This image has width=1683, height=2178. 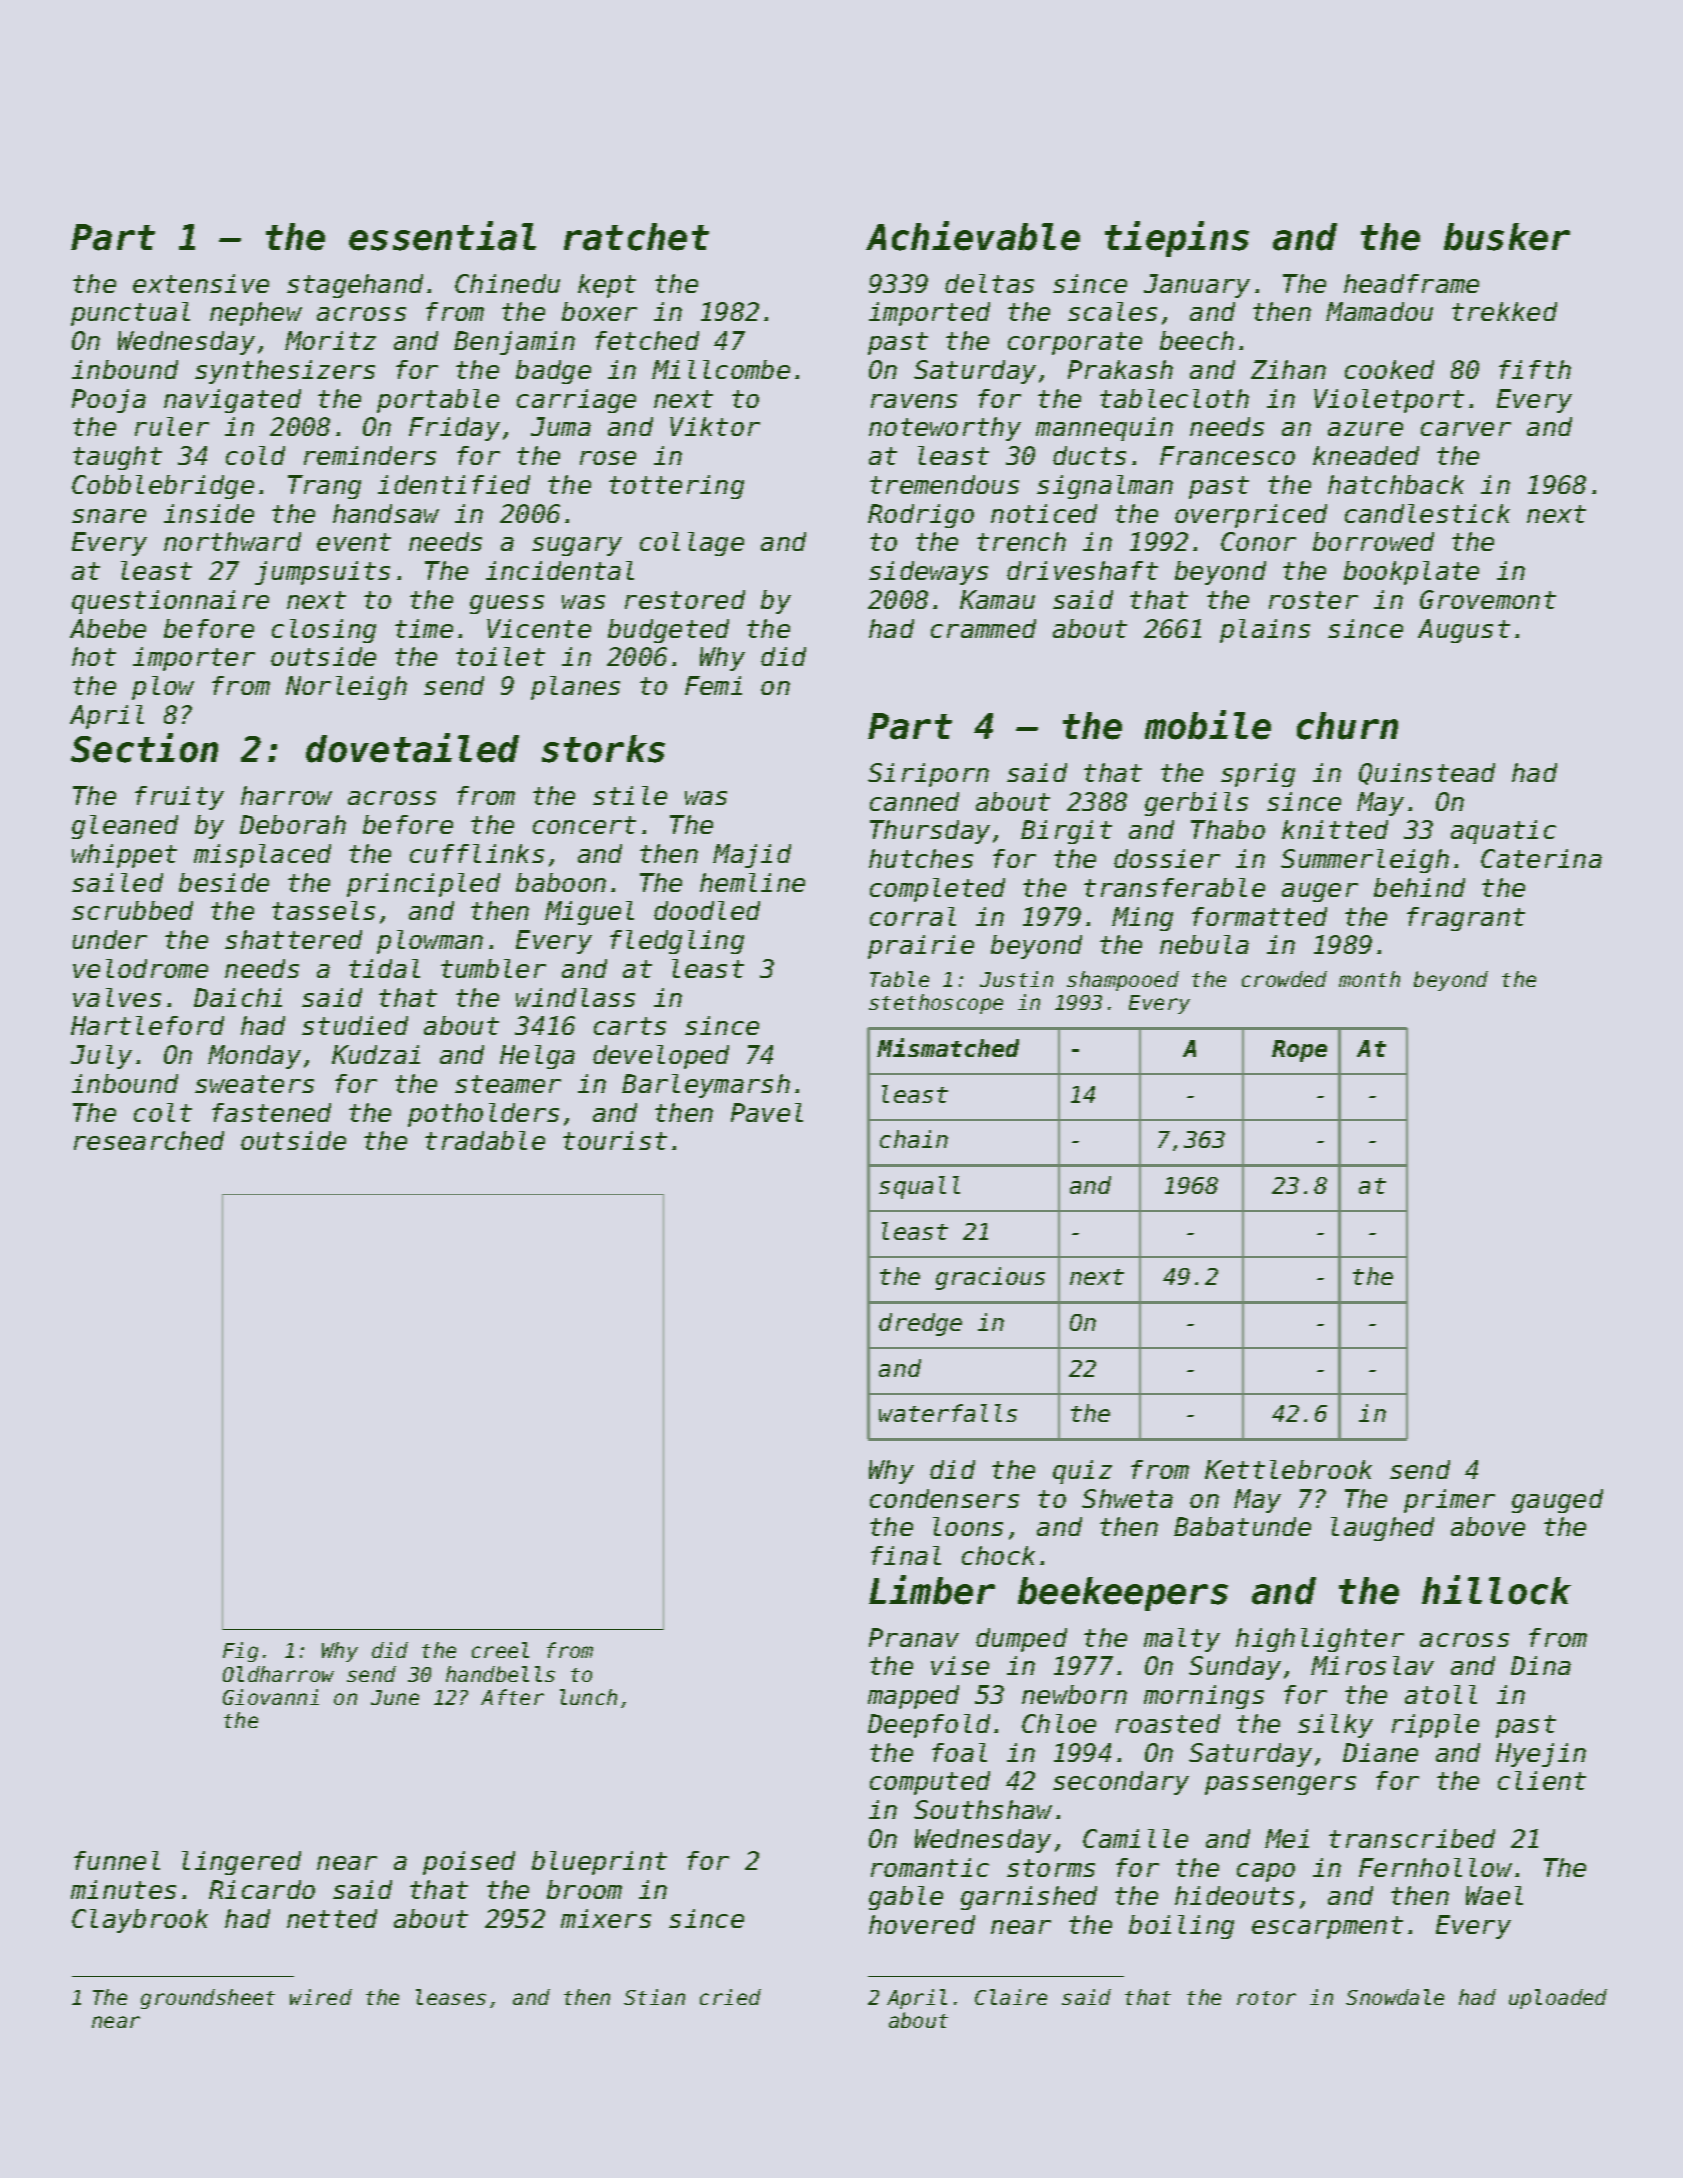 I want to click on crowded, so click(x=1284, y=979).
